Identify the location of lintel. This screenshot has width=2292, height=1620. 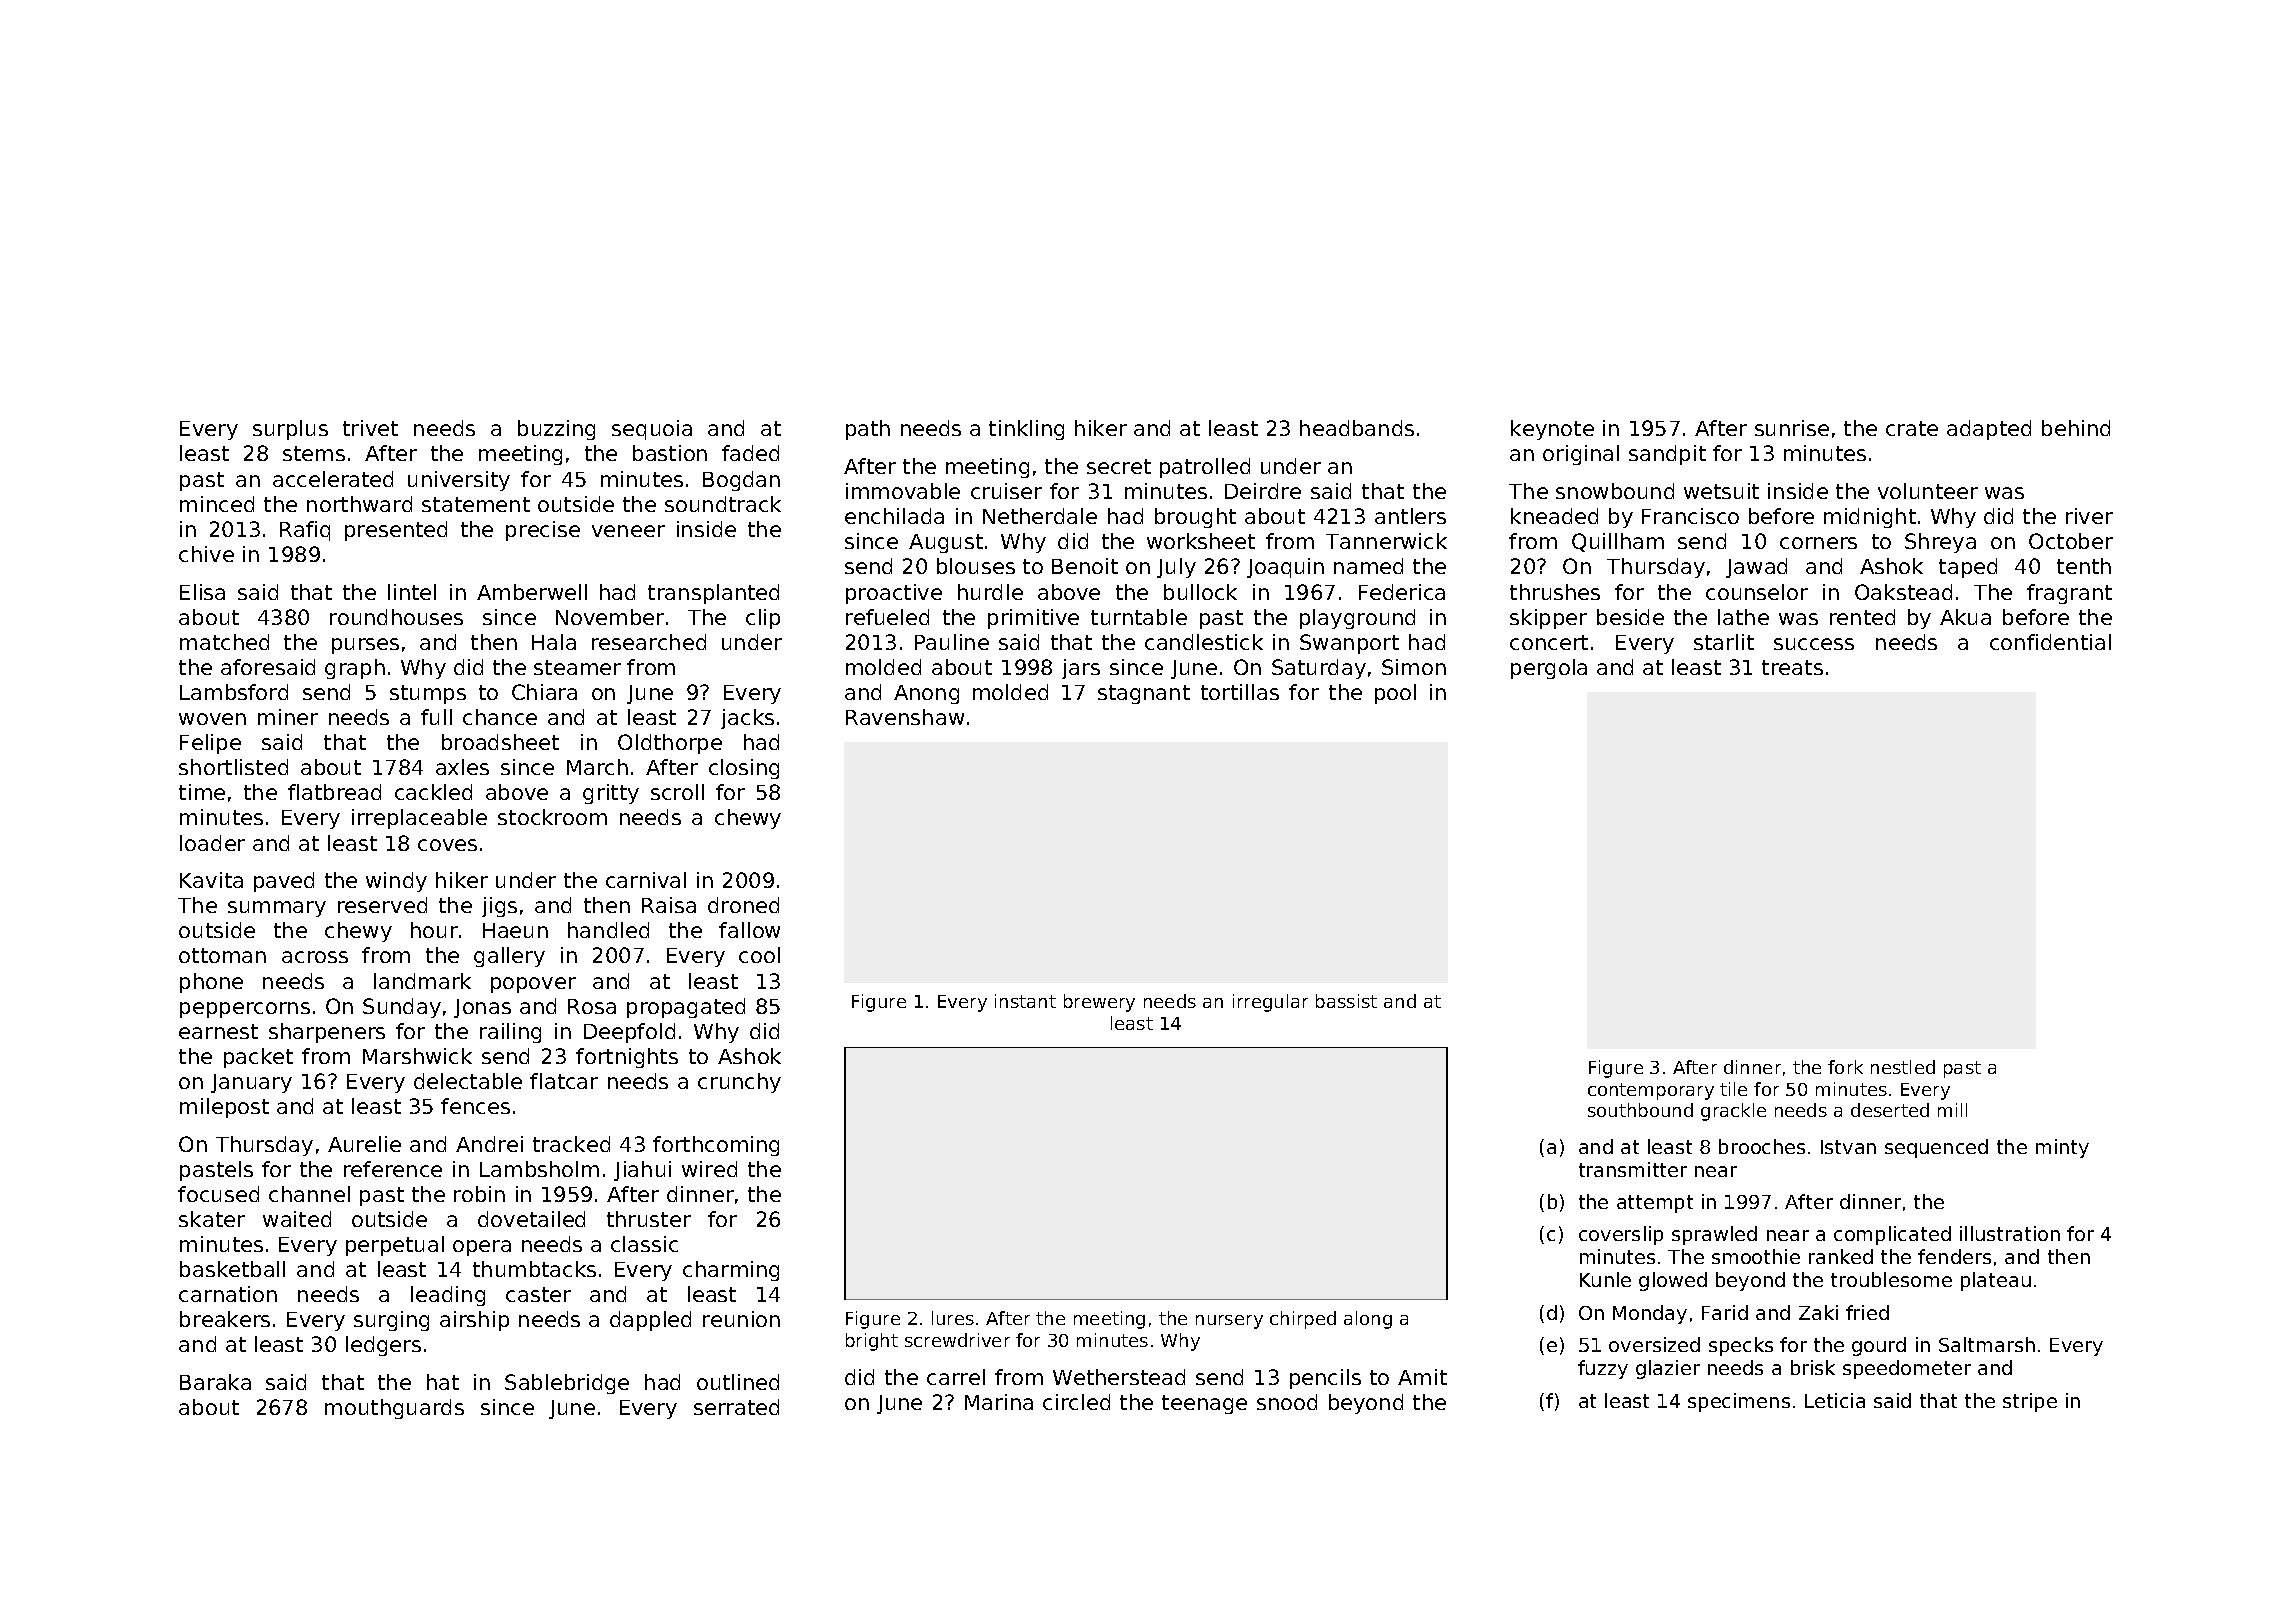
(412, 592).
